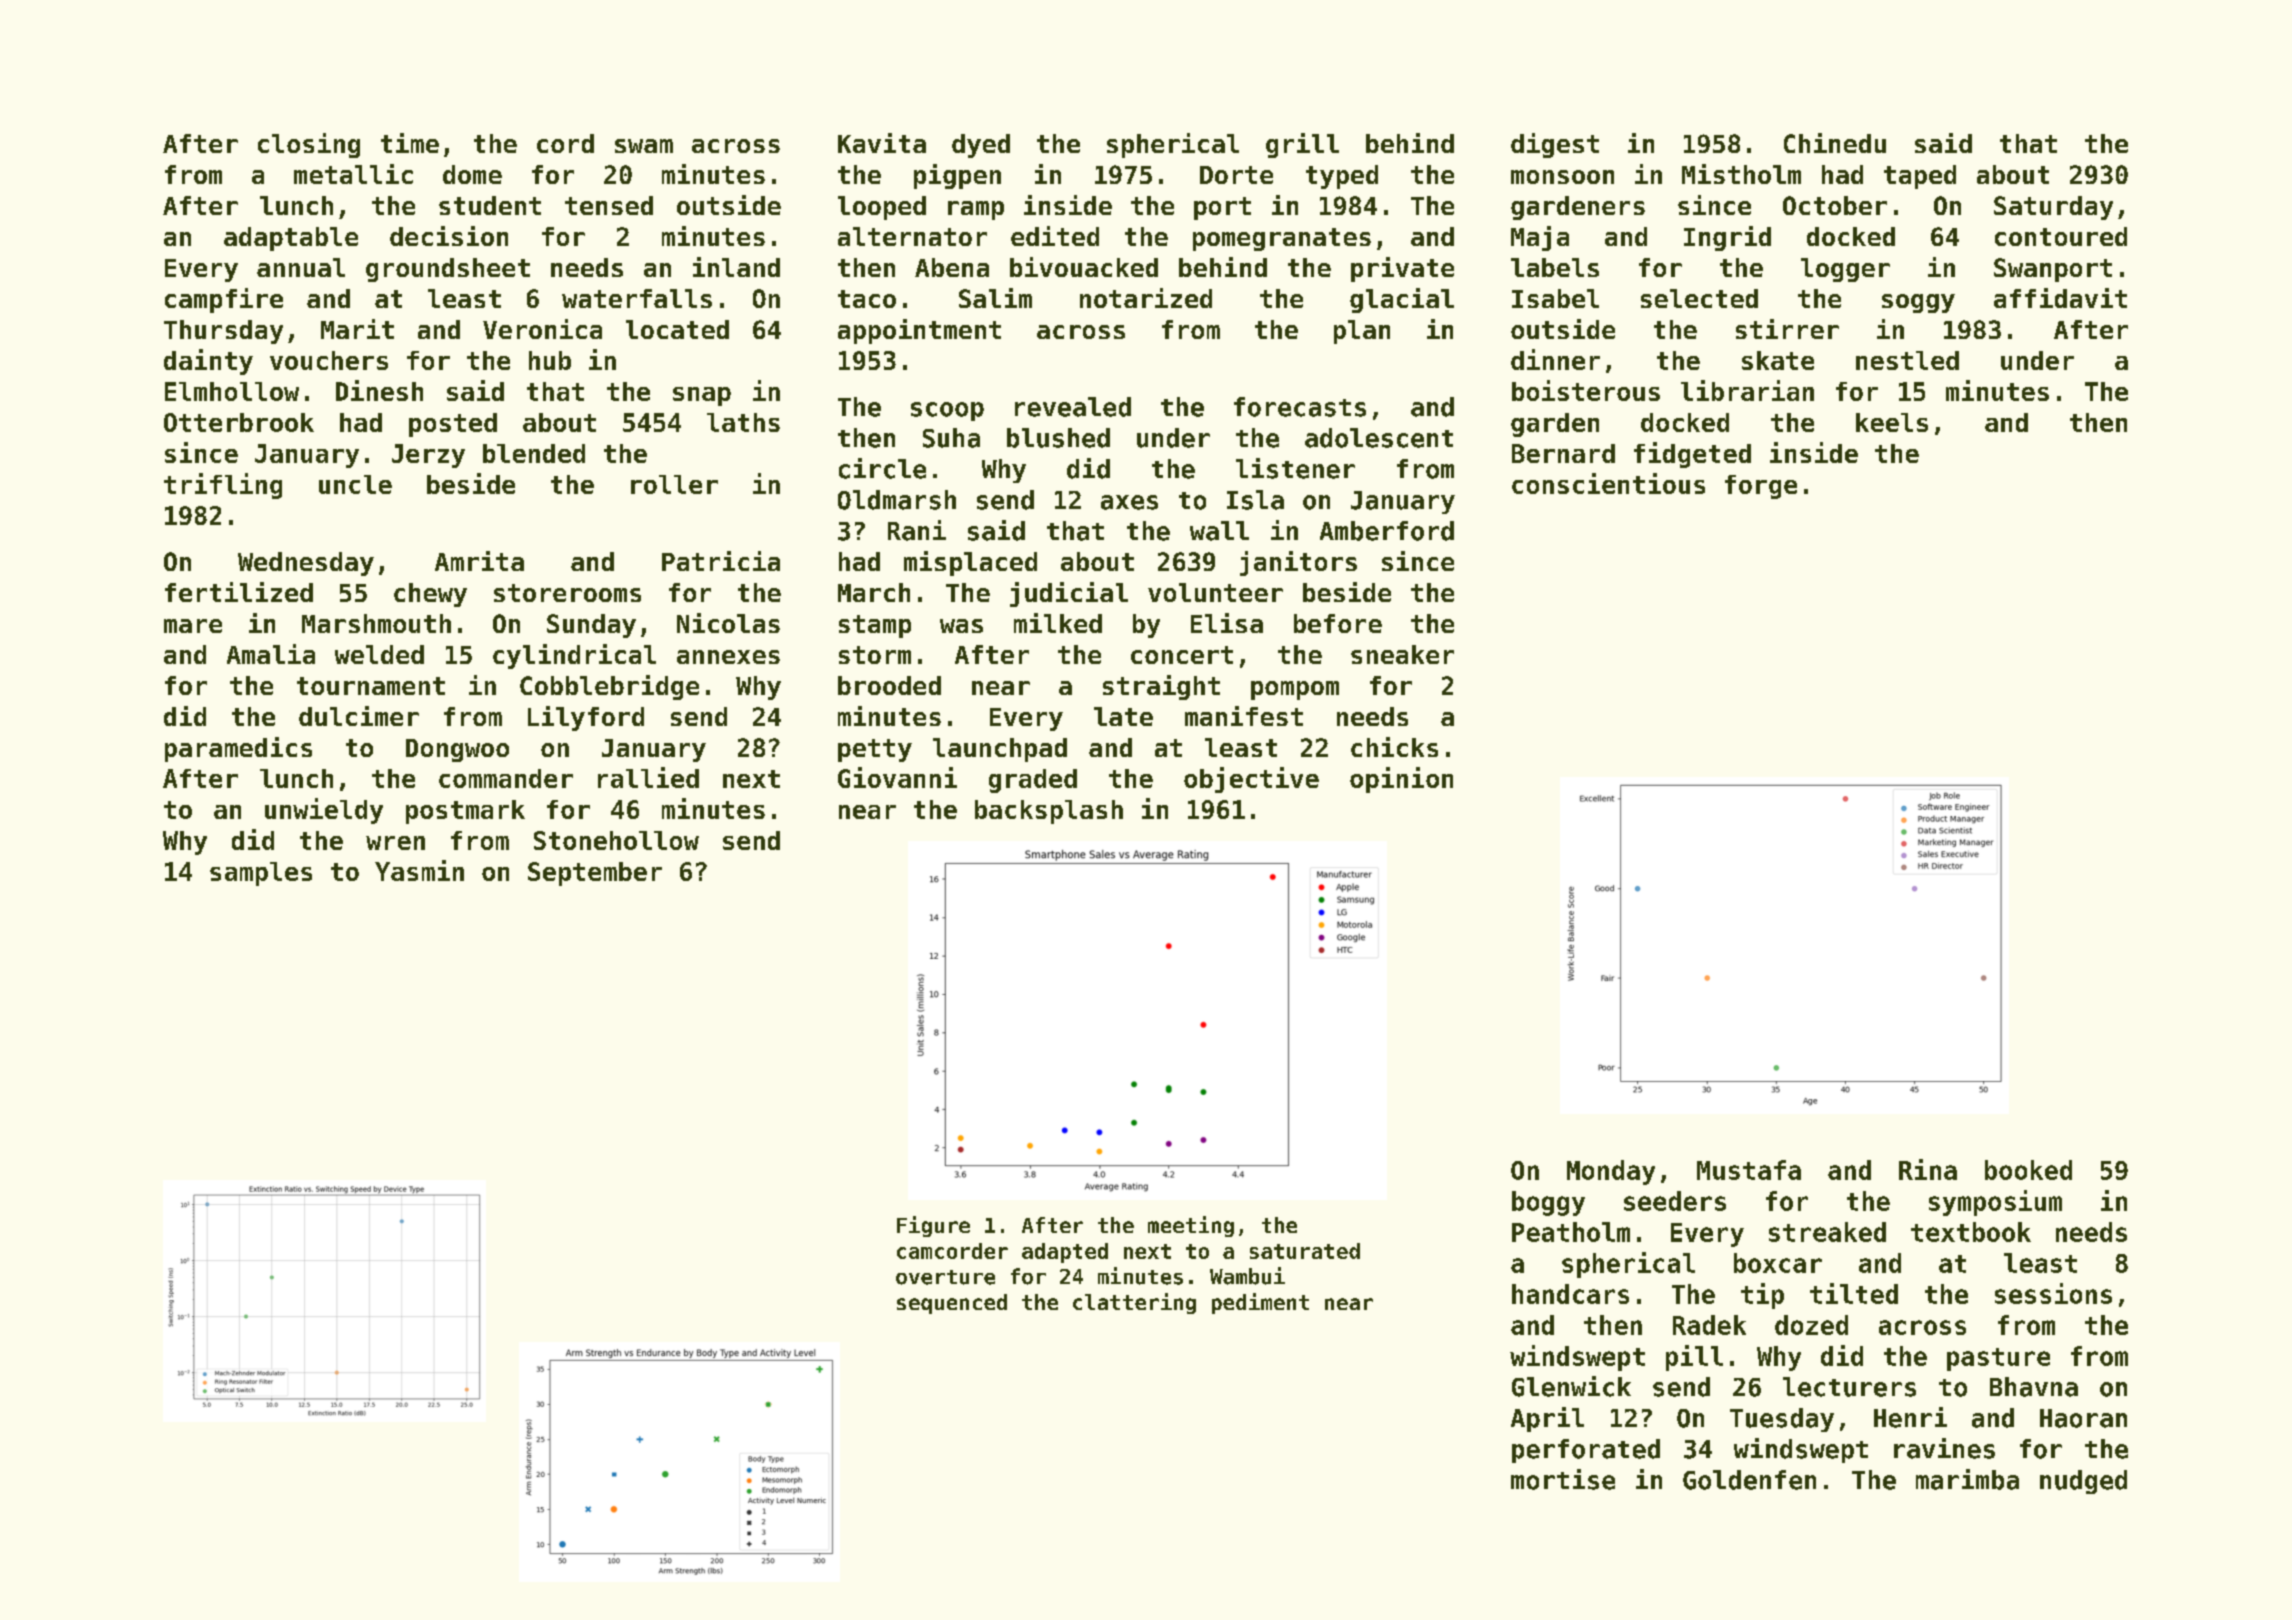 This document has height=1620, width=2292. I want to click on Chinedu, so click(1835, 143).
